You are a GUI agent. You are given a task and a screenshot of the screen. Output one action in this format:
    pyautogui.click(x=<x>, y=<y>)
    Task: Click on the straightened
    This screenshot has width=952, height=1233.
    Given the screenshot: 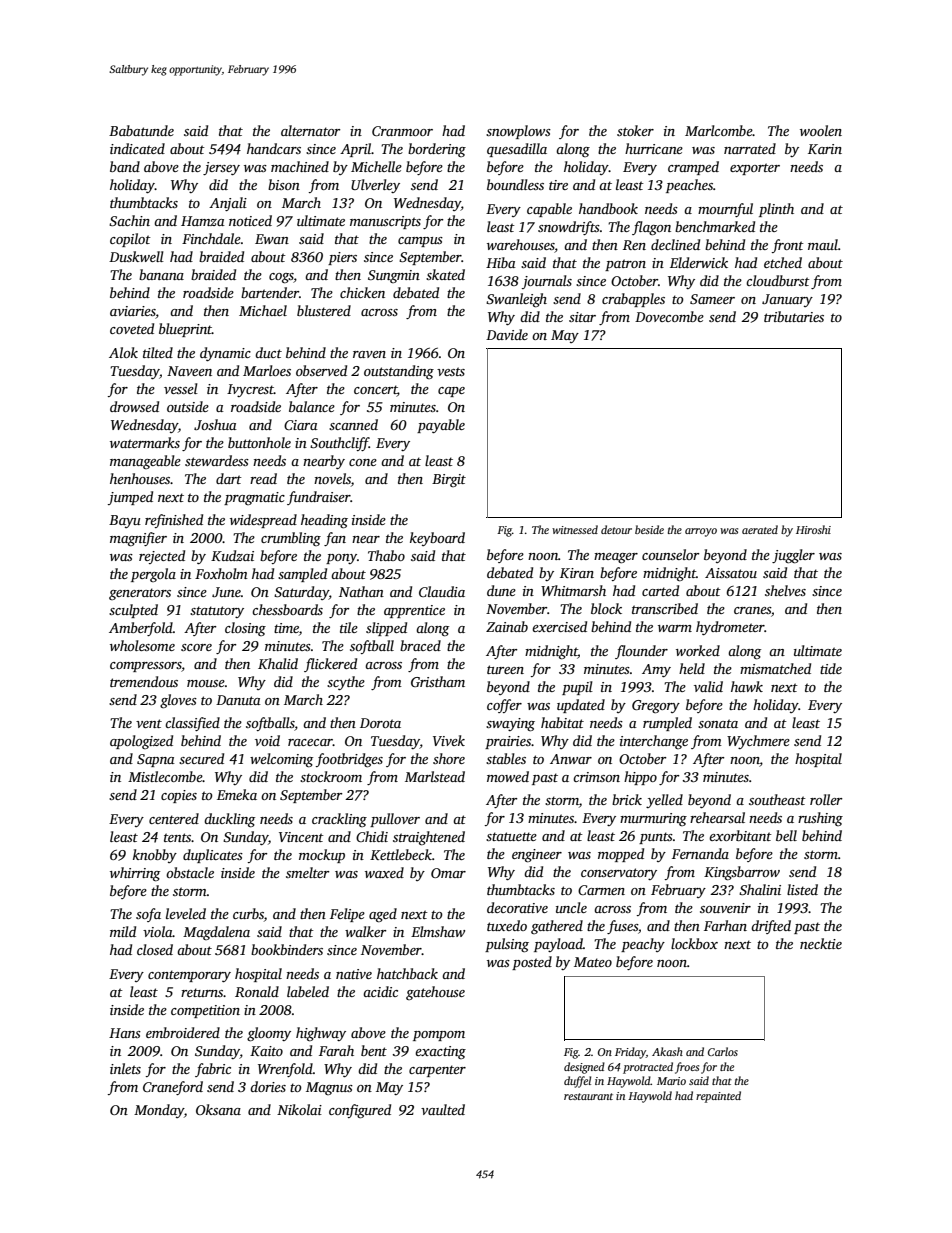 What is the action you would take?
    pyautogui.click(x=429, y=838)
